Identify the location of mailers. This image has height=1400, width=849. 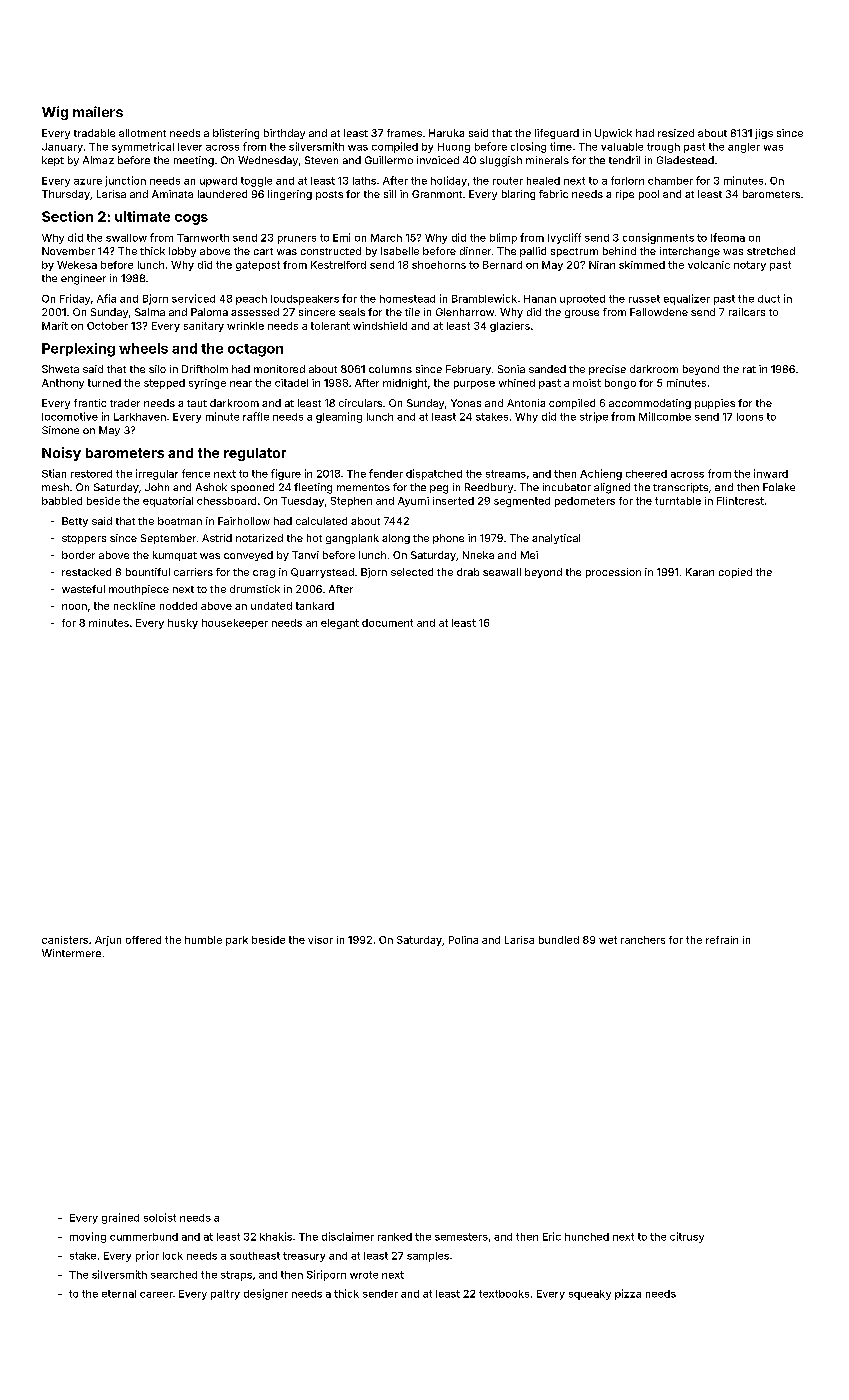
(98, 111).
